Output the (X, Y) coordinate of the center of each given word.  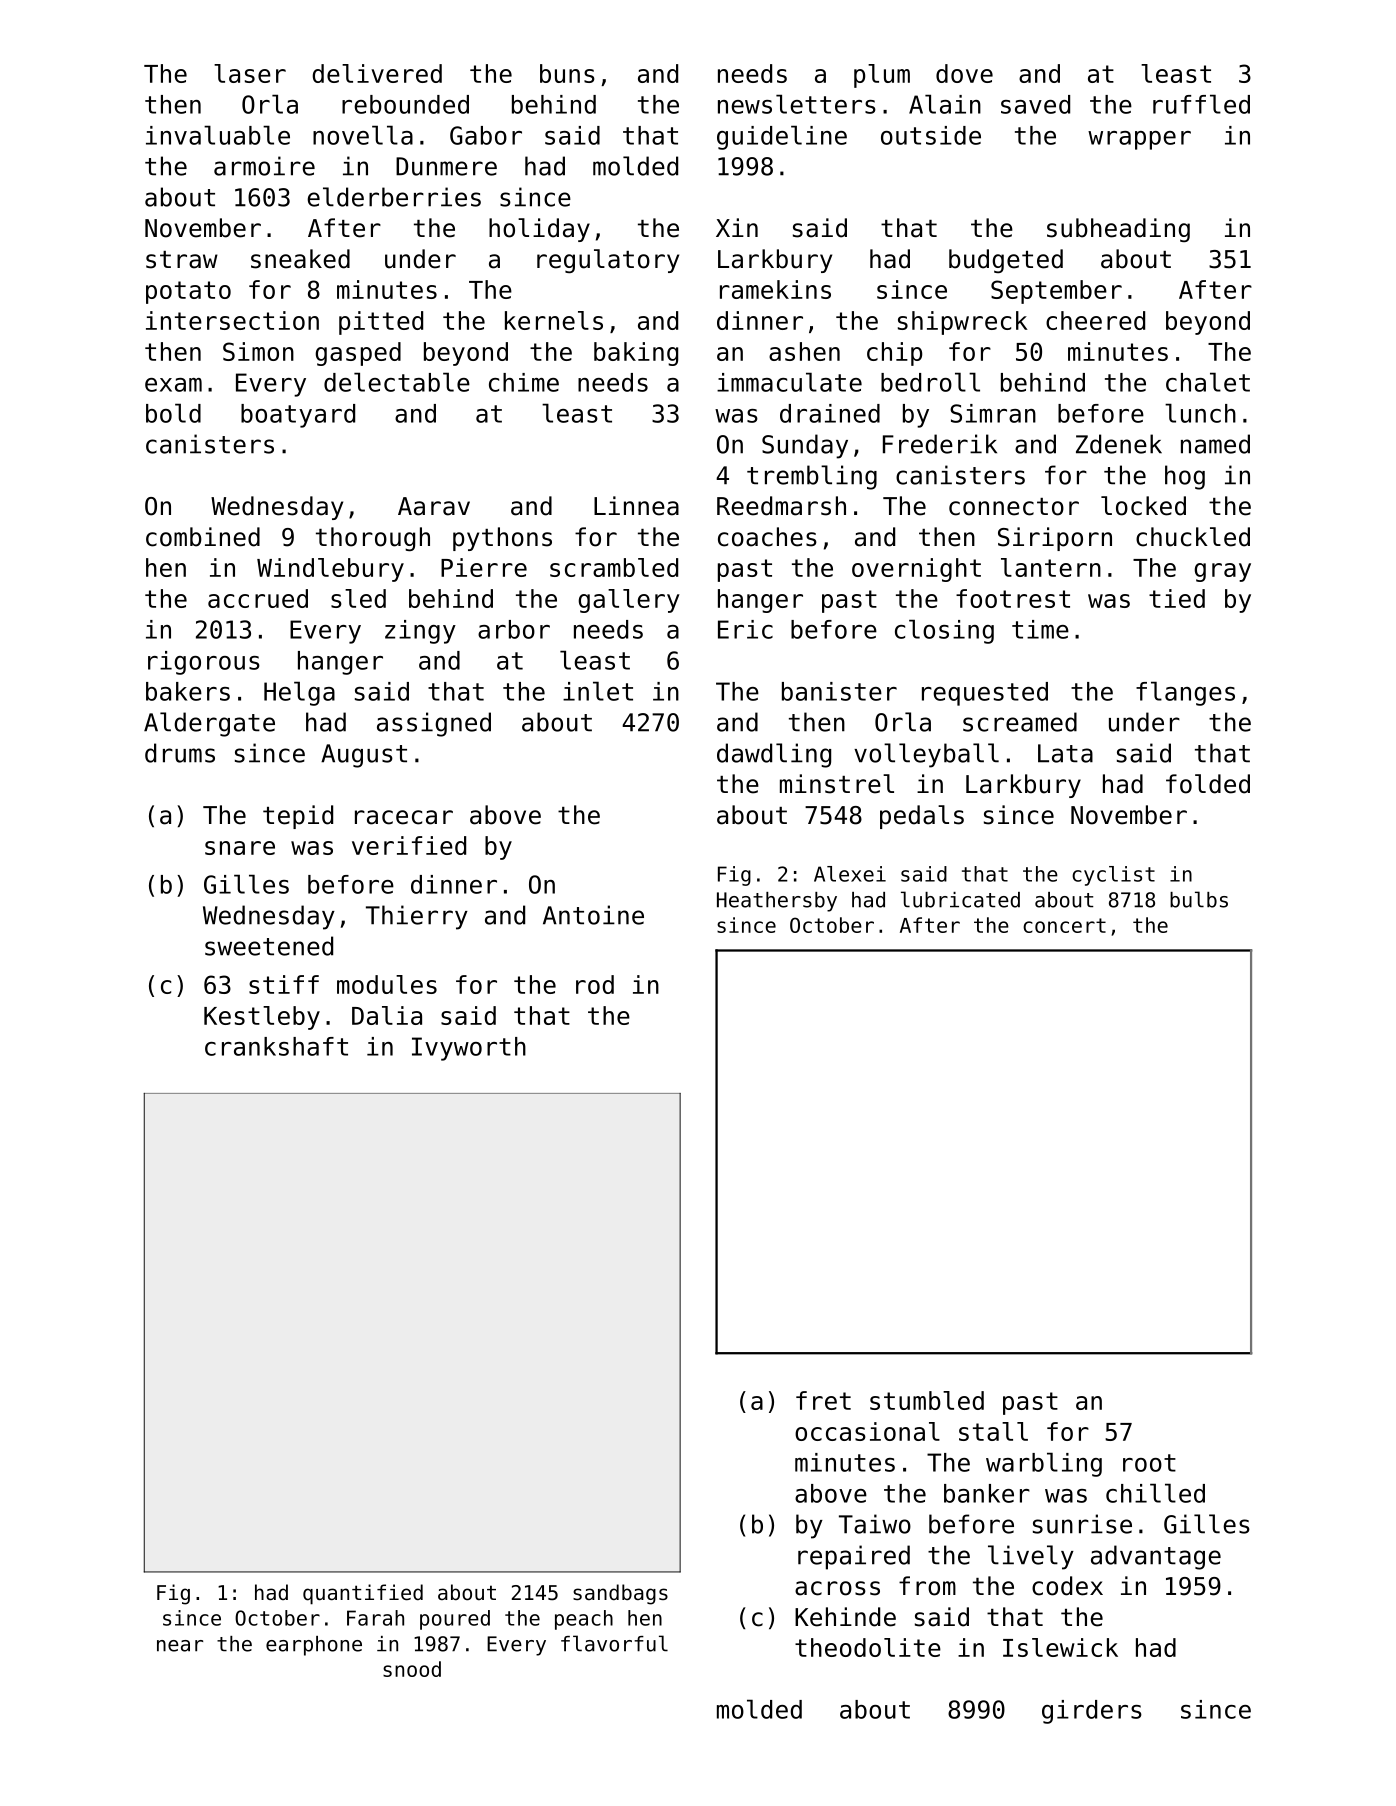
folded (1208, 784)
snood (412, 1669)
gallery (629, 601)
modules (387, 984)
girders (1092, 1712)
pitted (381, 323)
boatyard (298, 416)
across (837, 1588)
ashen (804, 351)
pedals (922, 817)
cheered (1095, 320)
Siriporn (1055, 539)
